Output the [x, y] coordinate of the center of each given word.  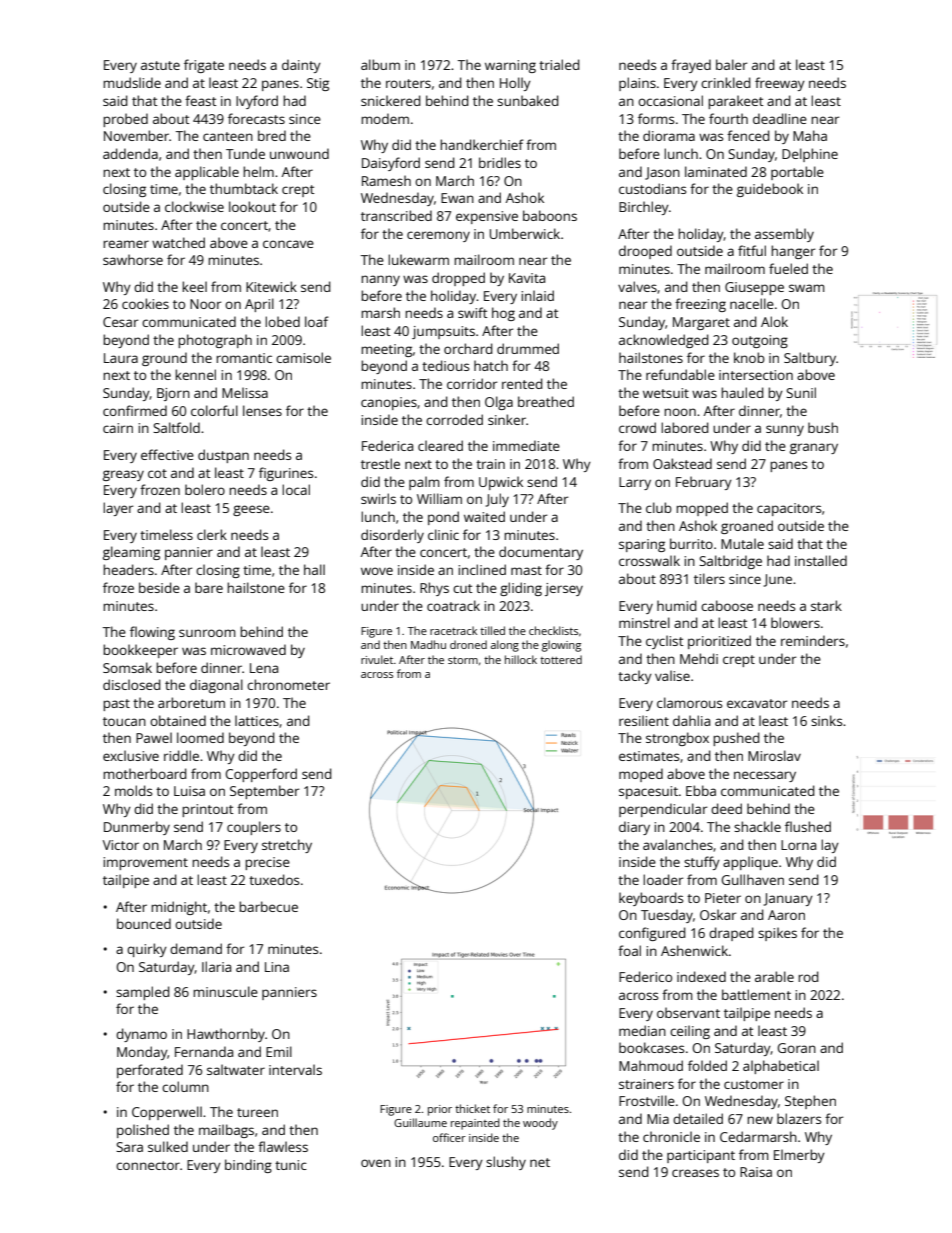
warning [510, 66]
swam [807, 288]
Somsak [127, 667]
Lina [277, 967]
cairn [118, 428]
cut [463, 588]
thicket [472, 1108]
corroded [454, 419]
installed [821, 560]
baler [731, 64]
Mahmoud [651, 1065]
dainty [301, 66]
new [760, 1120]
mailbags [226, 1131]
